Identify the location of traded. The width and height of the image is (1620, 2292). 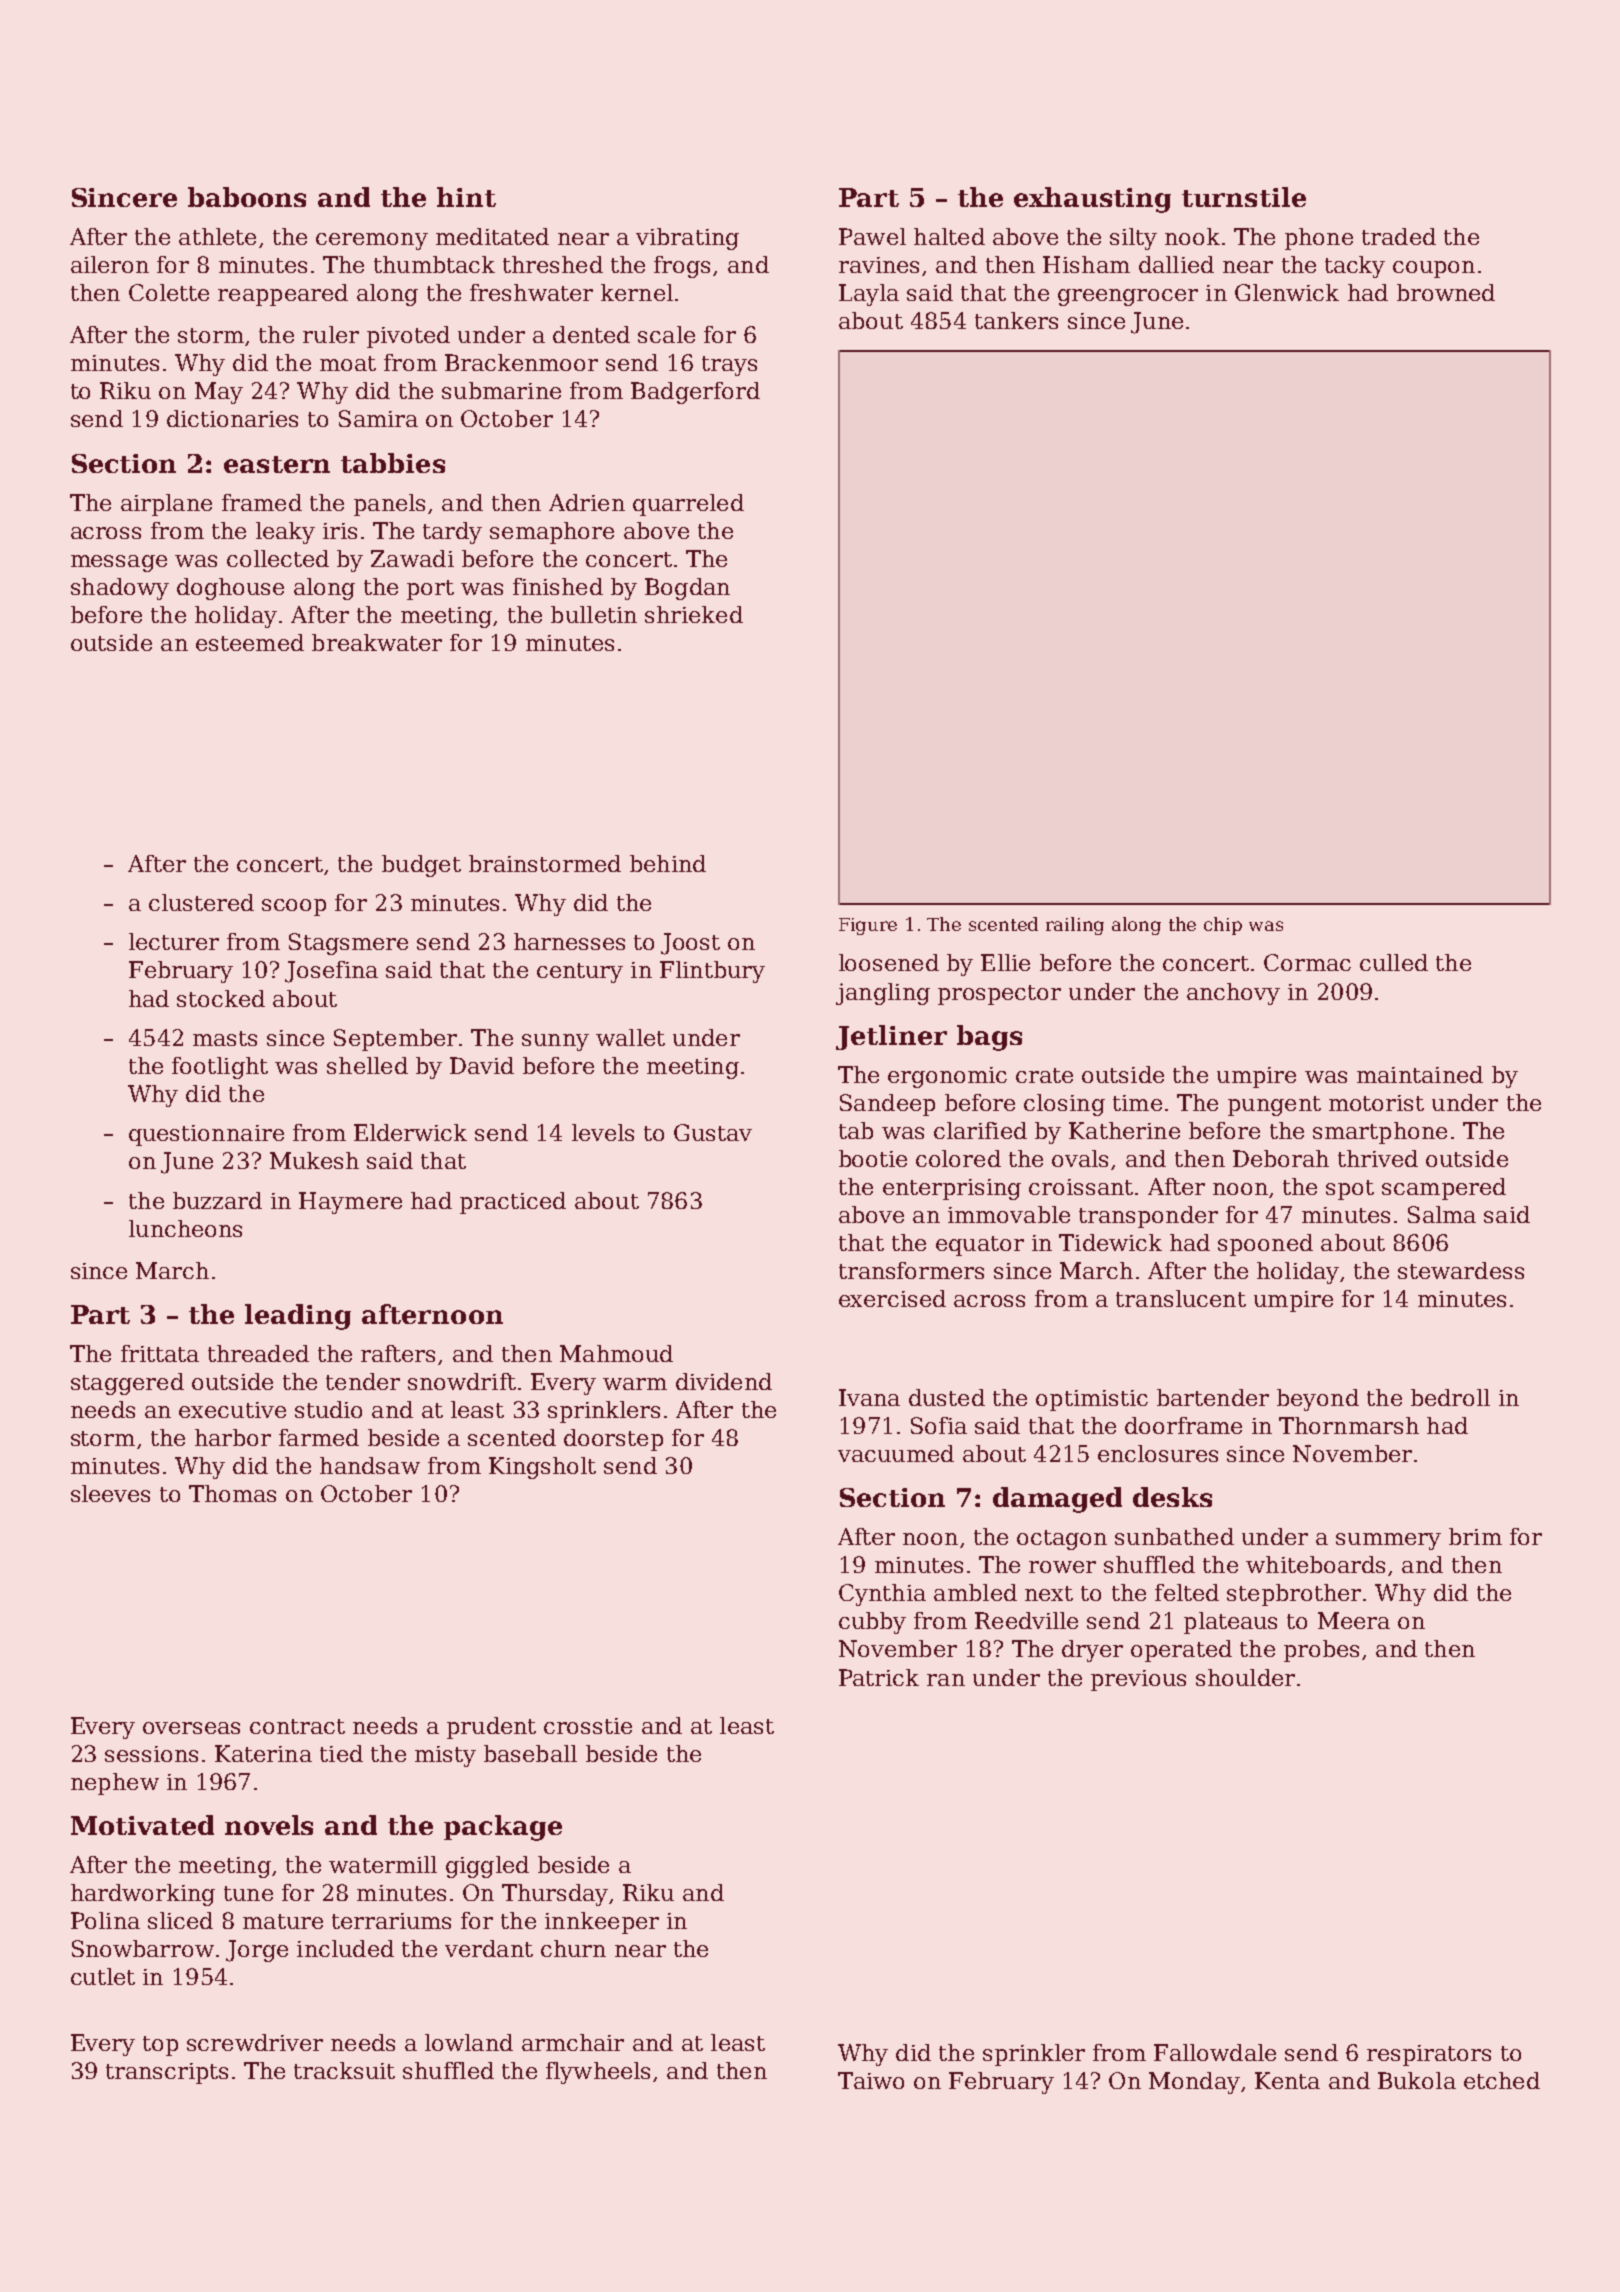
(1399, 236).
